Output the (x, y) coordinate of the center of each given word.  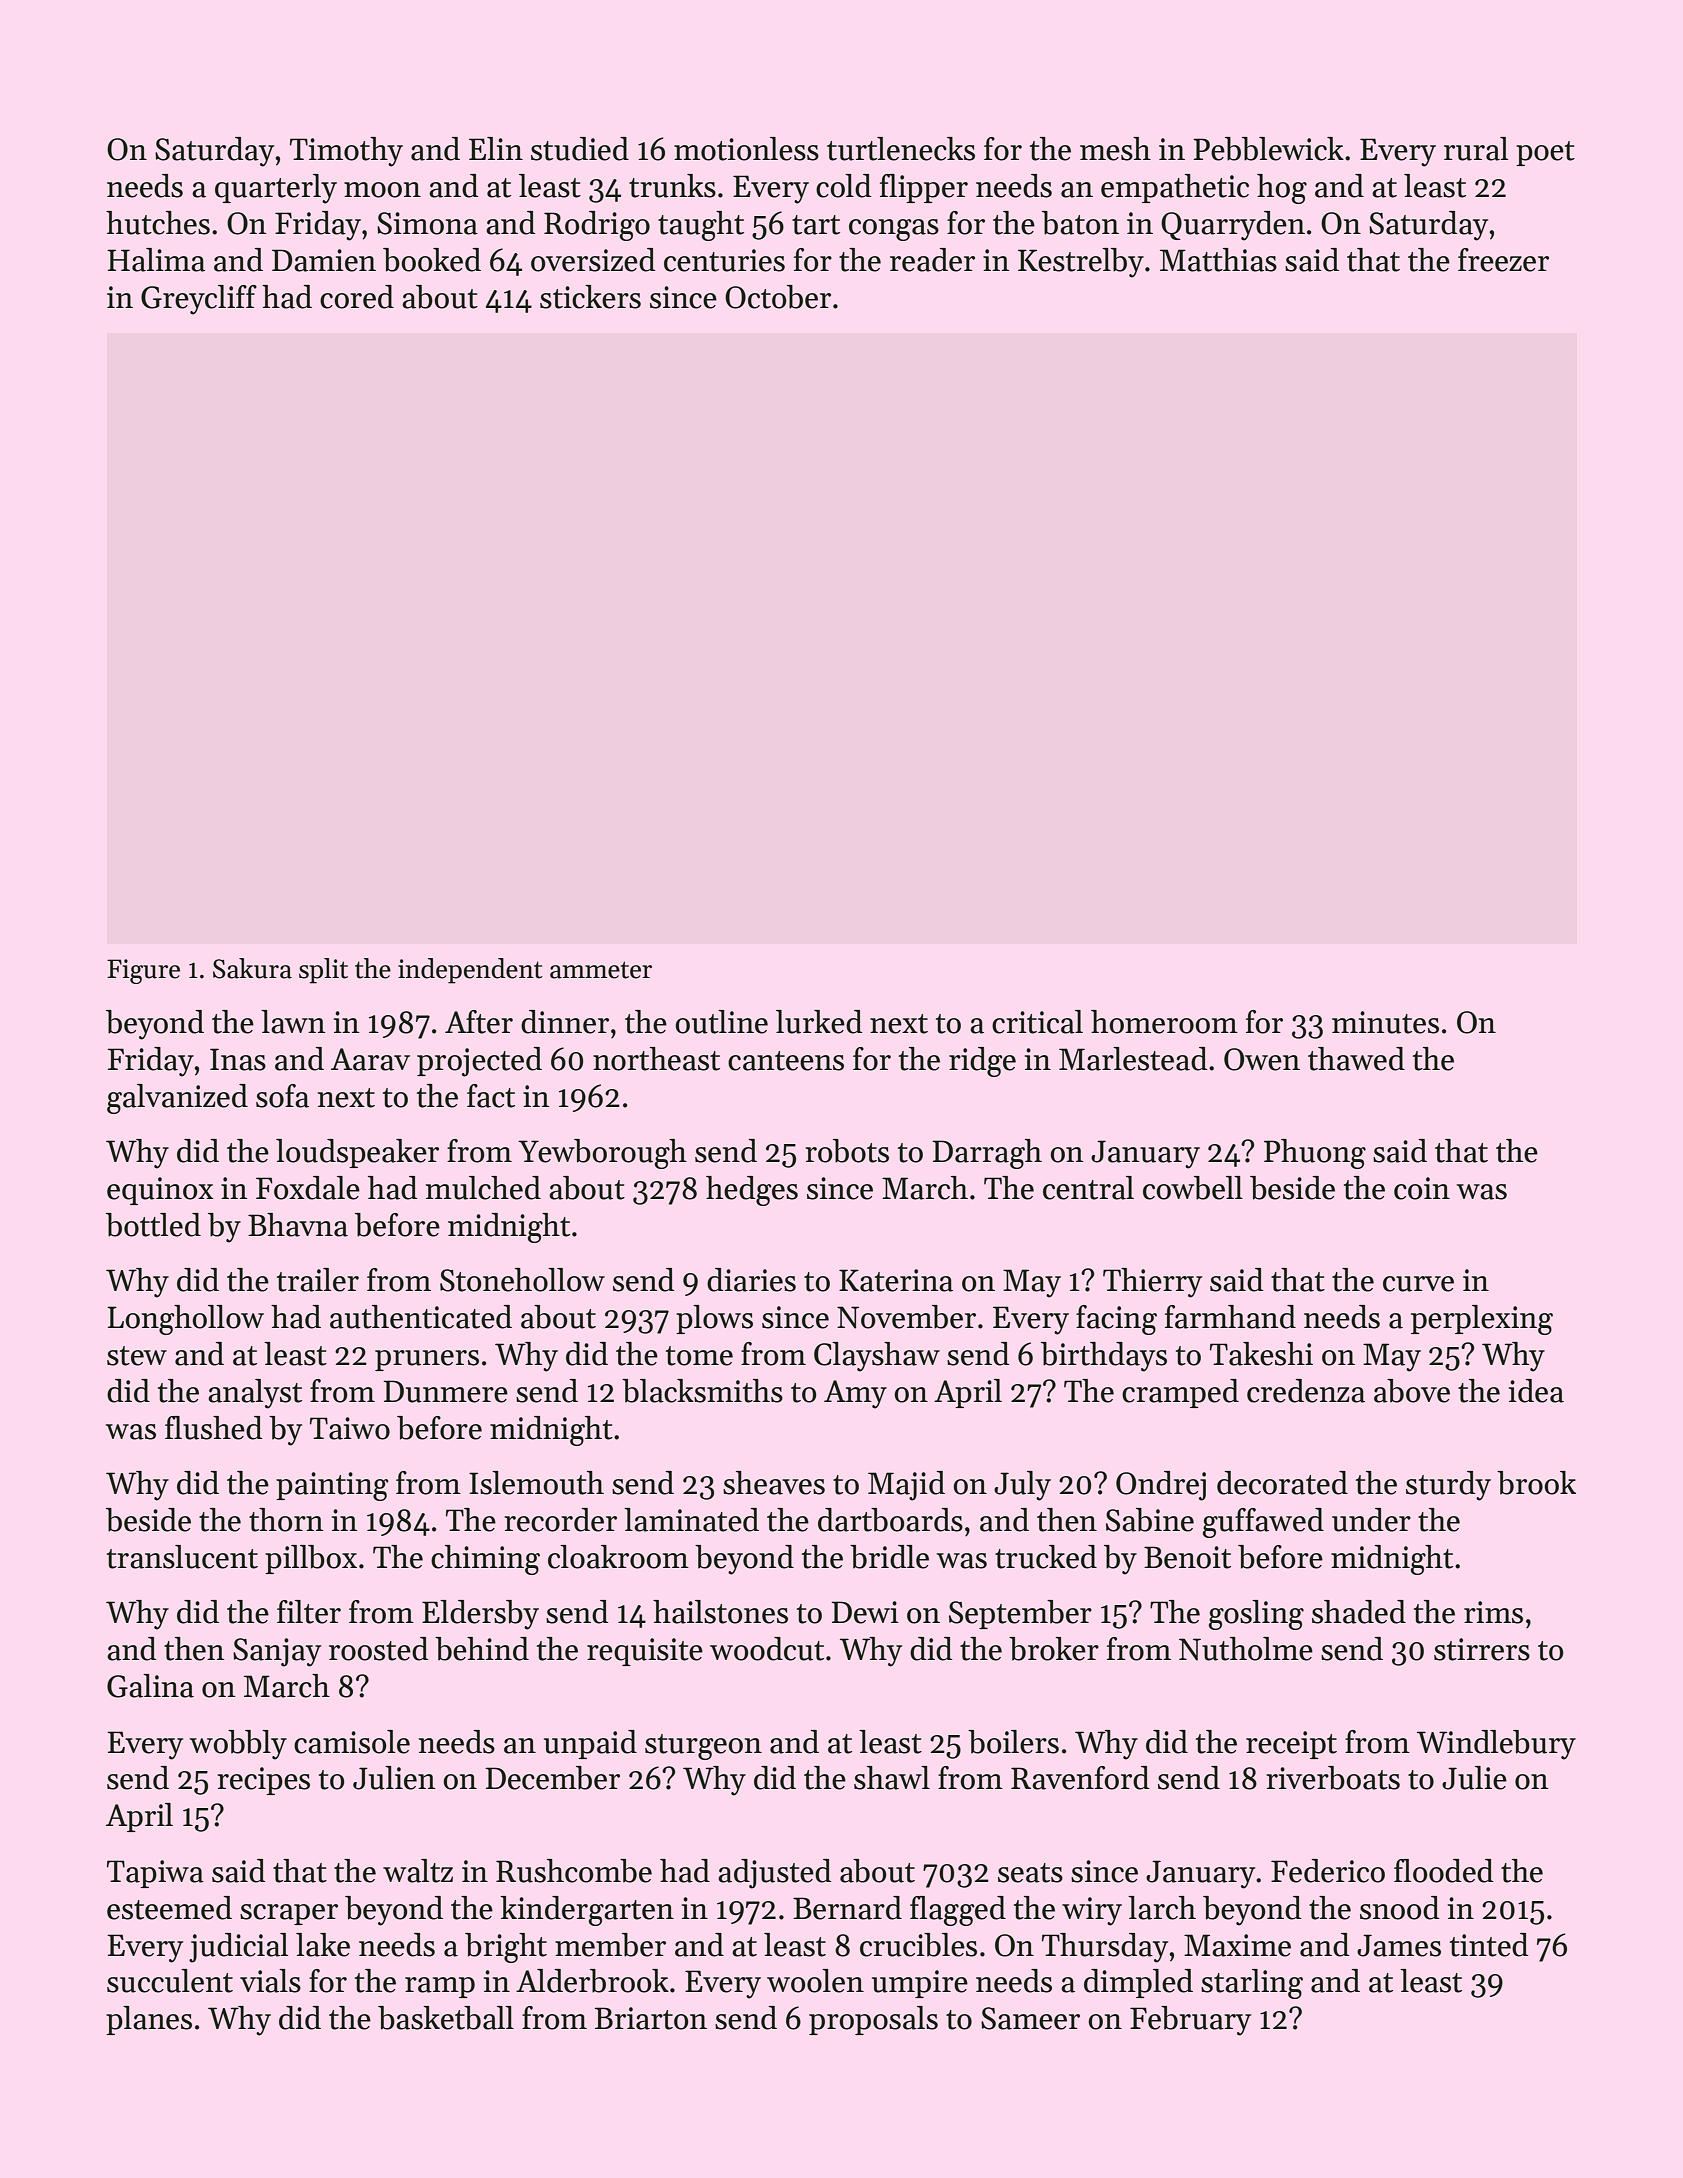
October (778, 297)
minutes (1385, 1022)
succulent (170, 1981)
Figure (143, 971)
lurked (819, 1022)
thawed (1356, 1059)
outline (721, 1022)
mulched (483, 1188)
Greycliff (199, 300)
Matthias (1218, 260)
